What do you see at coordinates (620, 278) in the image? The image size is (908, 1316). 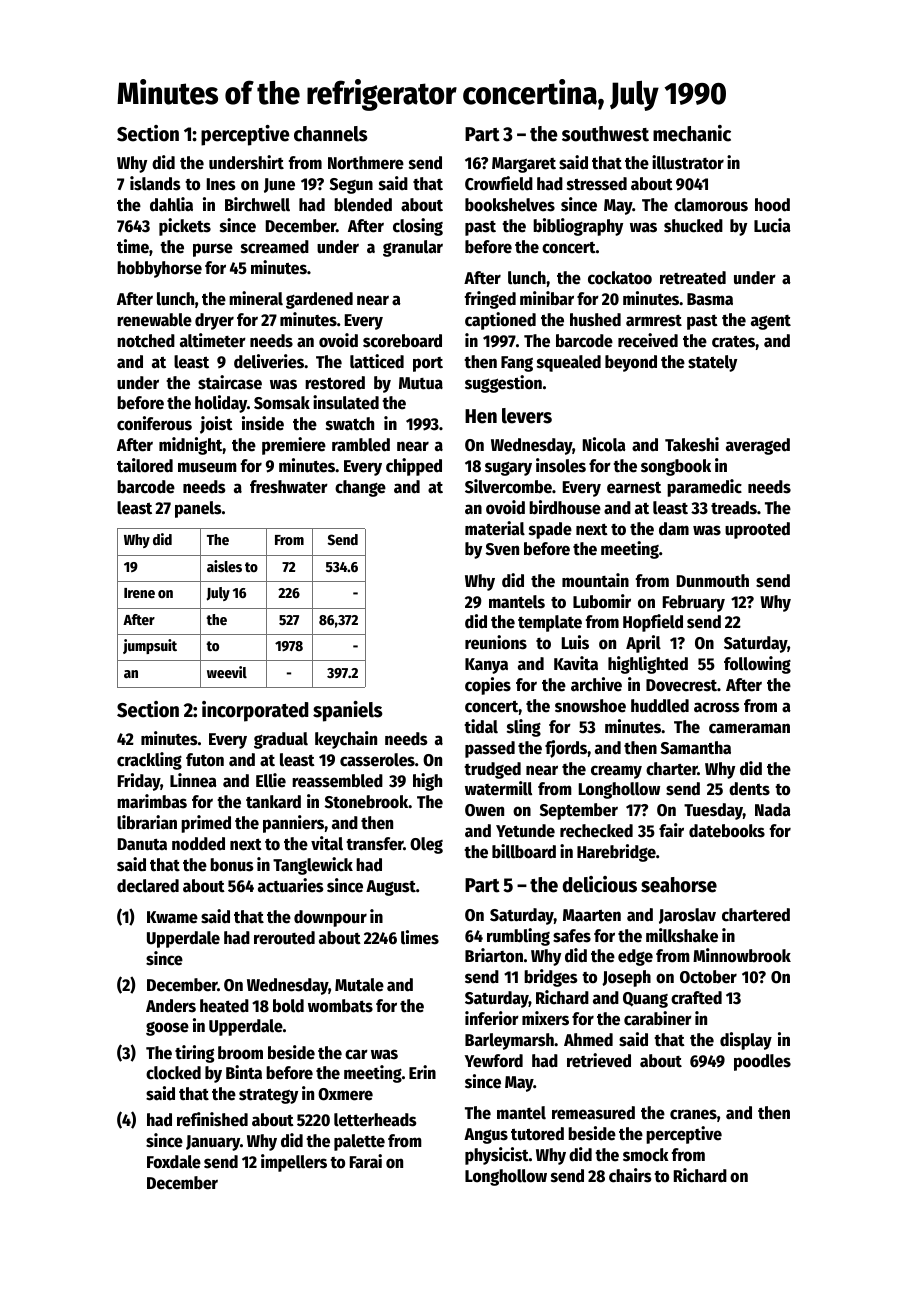 I see `cockatoo` at bounding box center [620, 278].
